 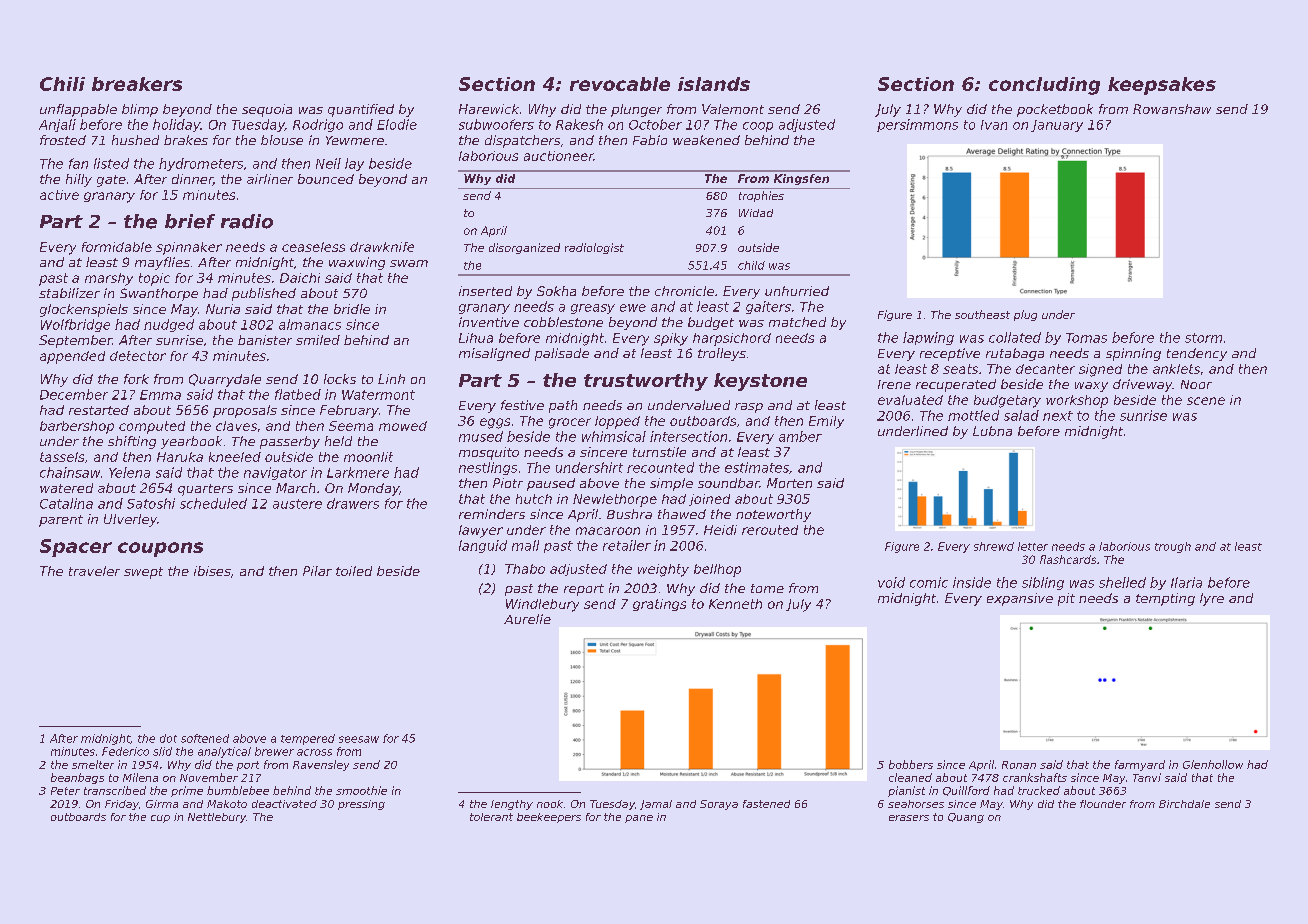 What do you see at coordinates (524, 248) in the screenshot?
I see `disorganized` at bounding box center [524, 248].
